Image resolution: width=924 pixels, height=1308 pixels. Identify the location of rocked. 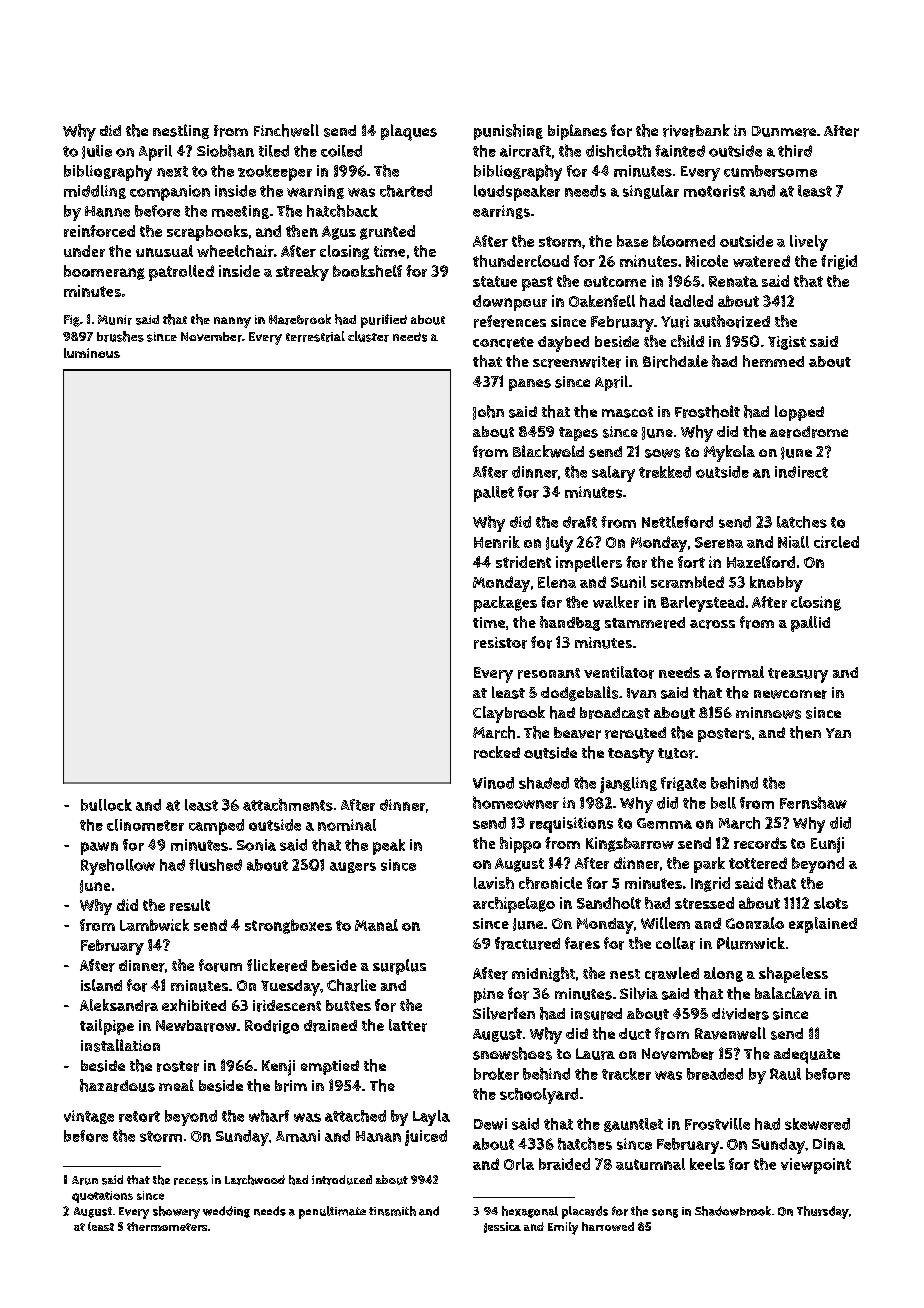
(497, 752).
